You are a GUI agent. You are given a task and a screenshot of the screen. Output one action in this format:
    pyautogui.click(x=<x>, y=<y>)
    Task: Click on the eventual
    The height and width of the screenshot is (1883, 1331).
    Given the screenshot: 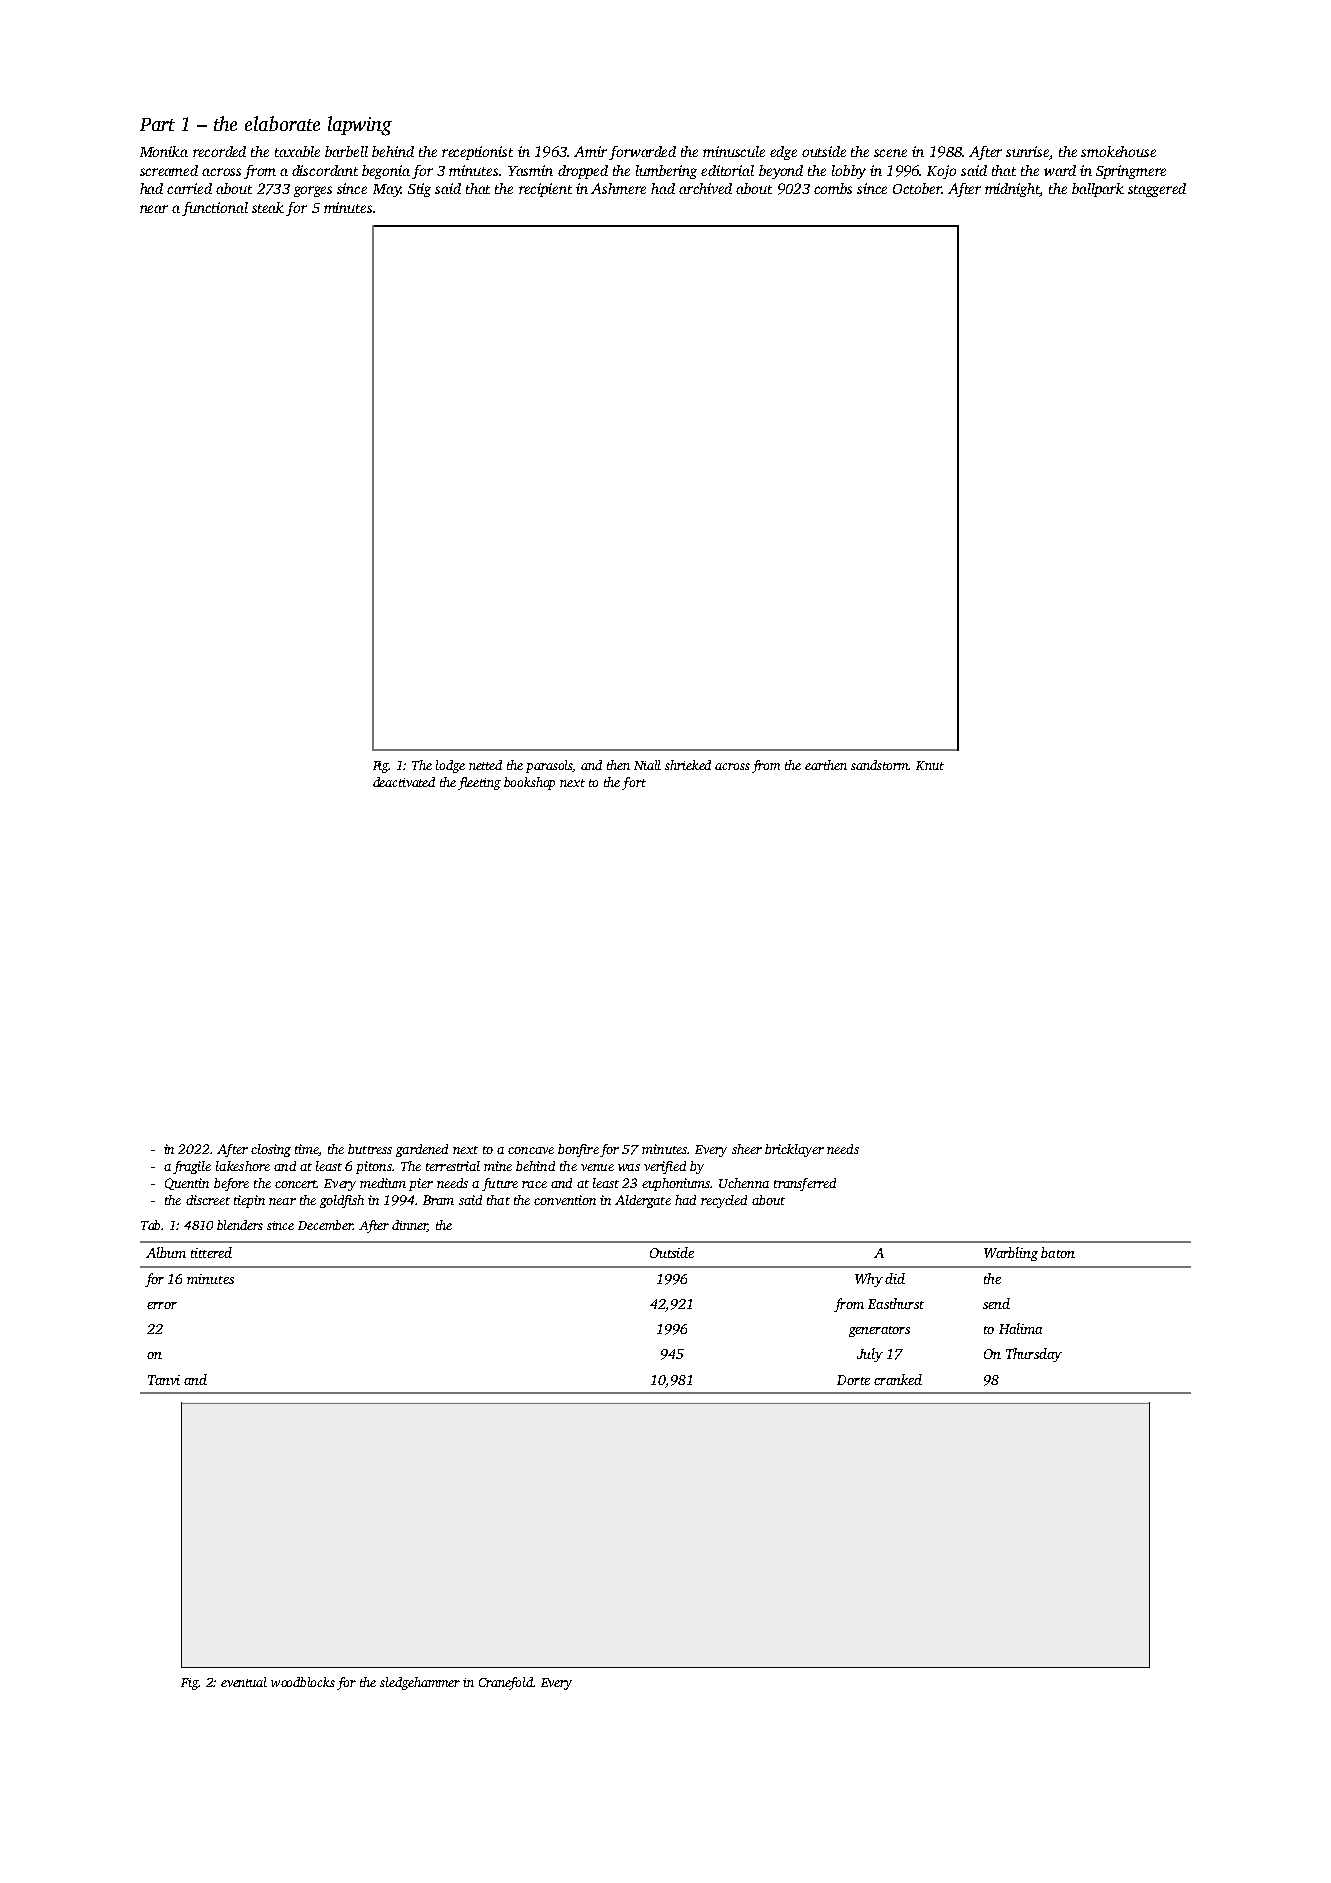 What is the action you would take?
    pyautogui.click(x=244, y=1682)
